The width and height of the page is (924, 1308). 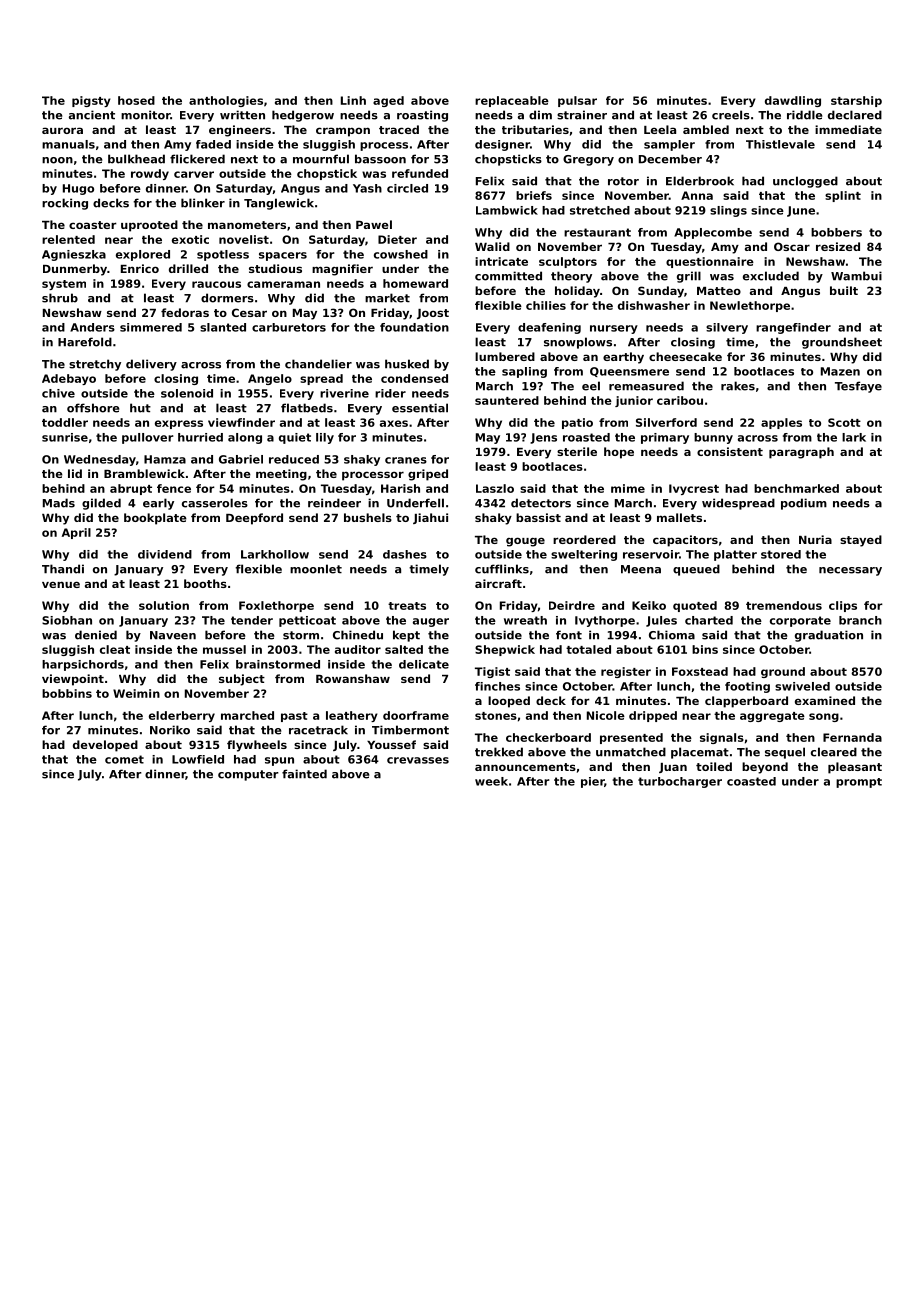 What do you see at coordinates (512, 101) in the page?
I see `replaceable` at bounding box center [512, 101].
